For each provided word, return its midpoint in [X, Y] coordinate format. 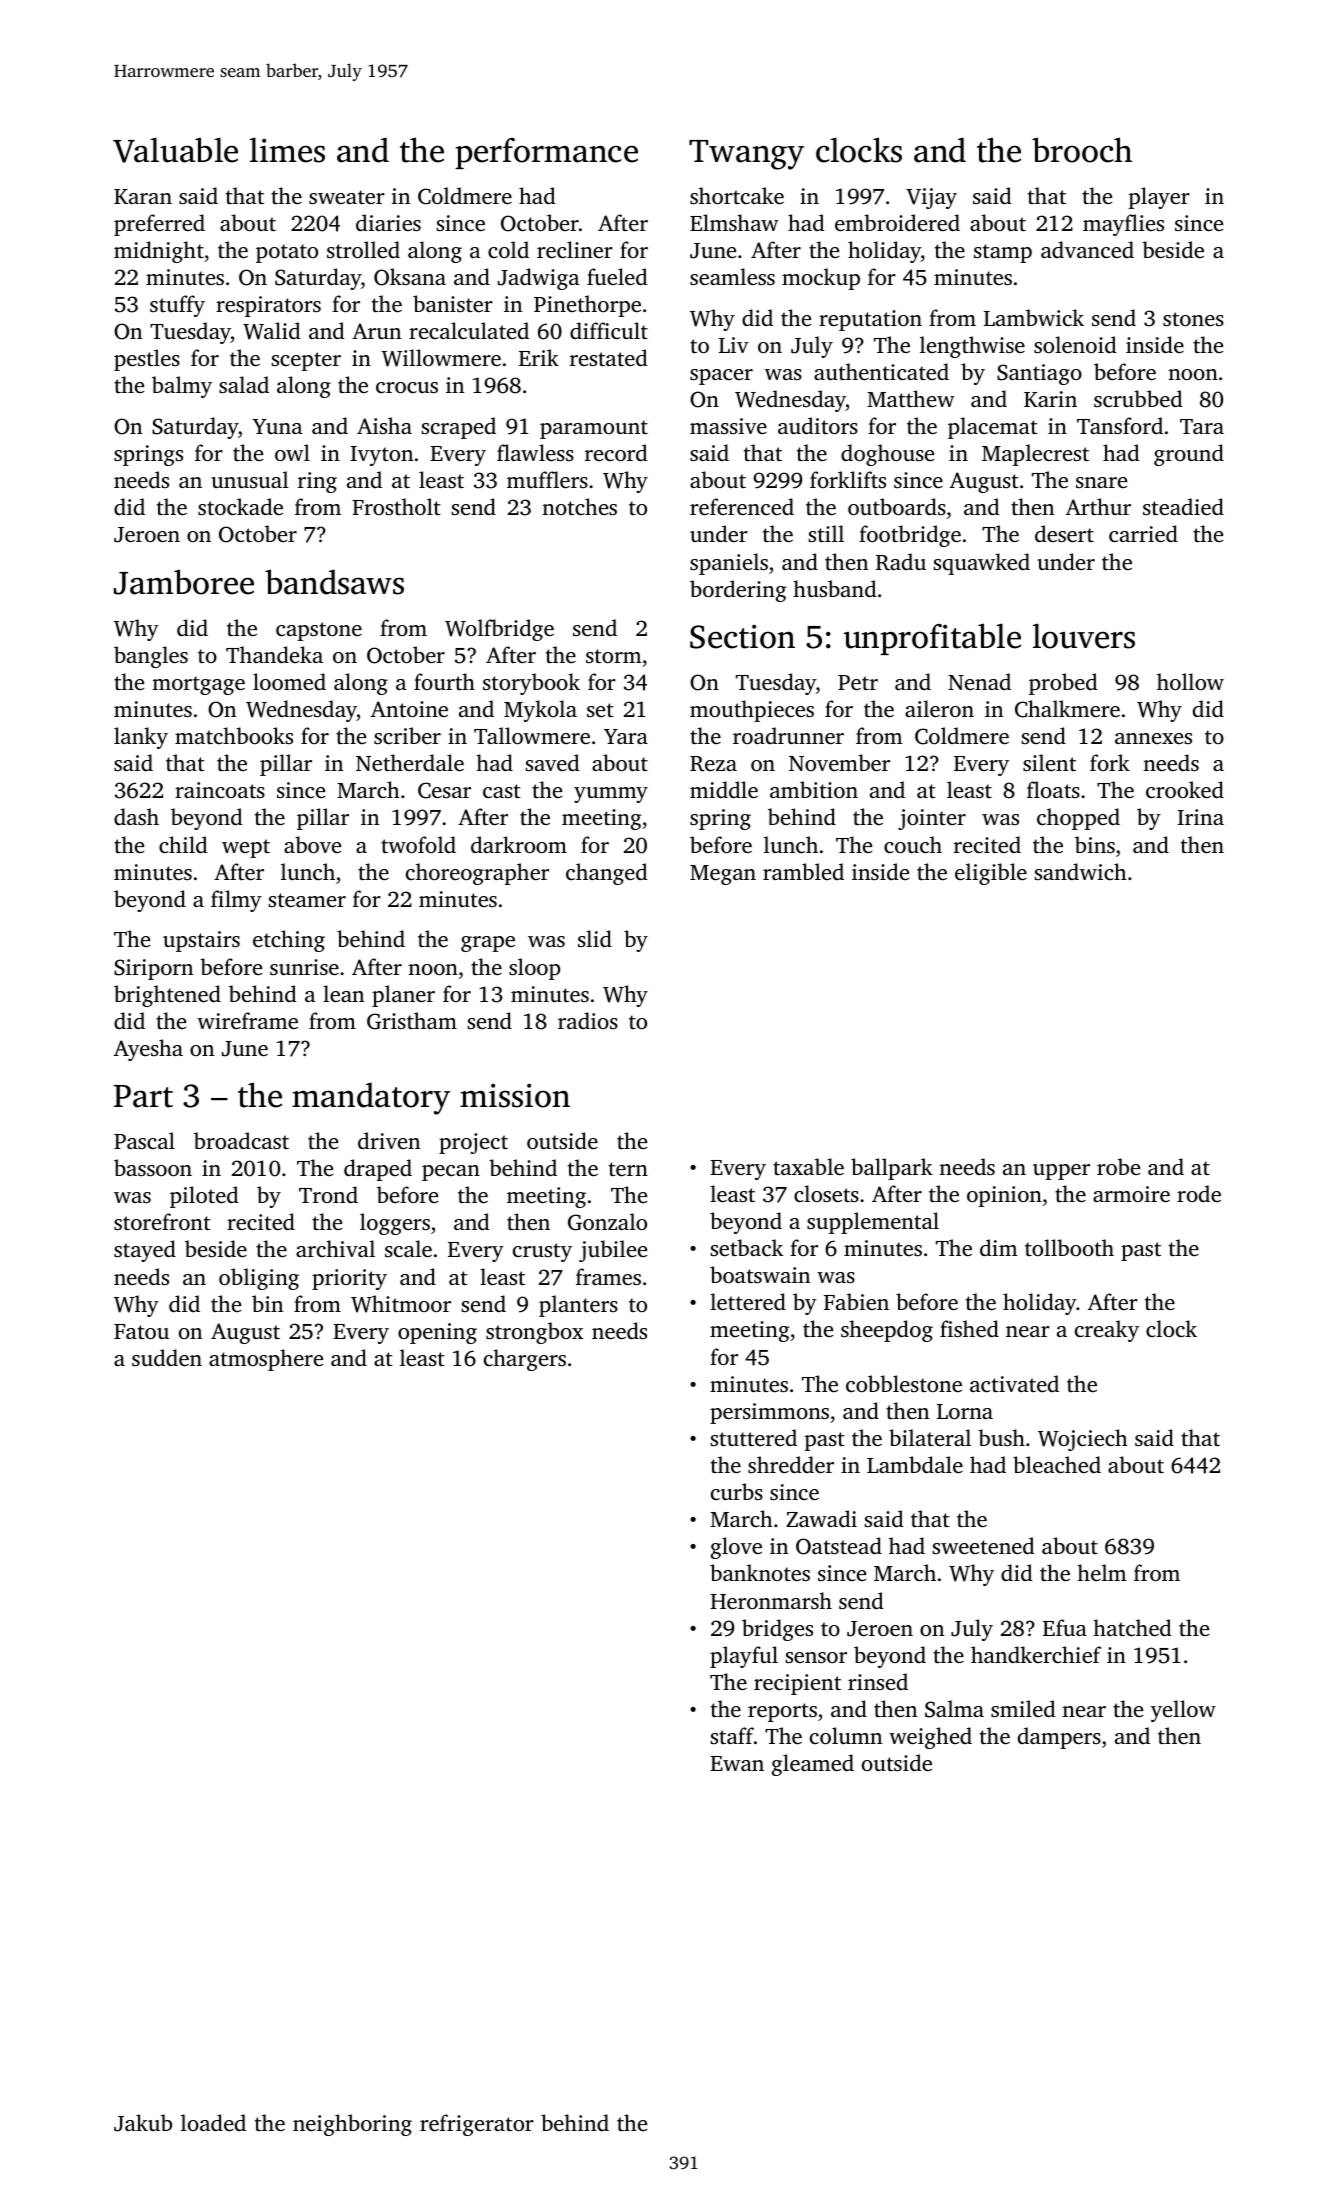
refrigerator [477, 2125]
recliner [575, 249]
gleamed [813, 1765]
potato [287, 253]
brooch [1082, 150]
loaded [213, 2122]
